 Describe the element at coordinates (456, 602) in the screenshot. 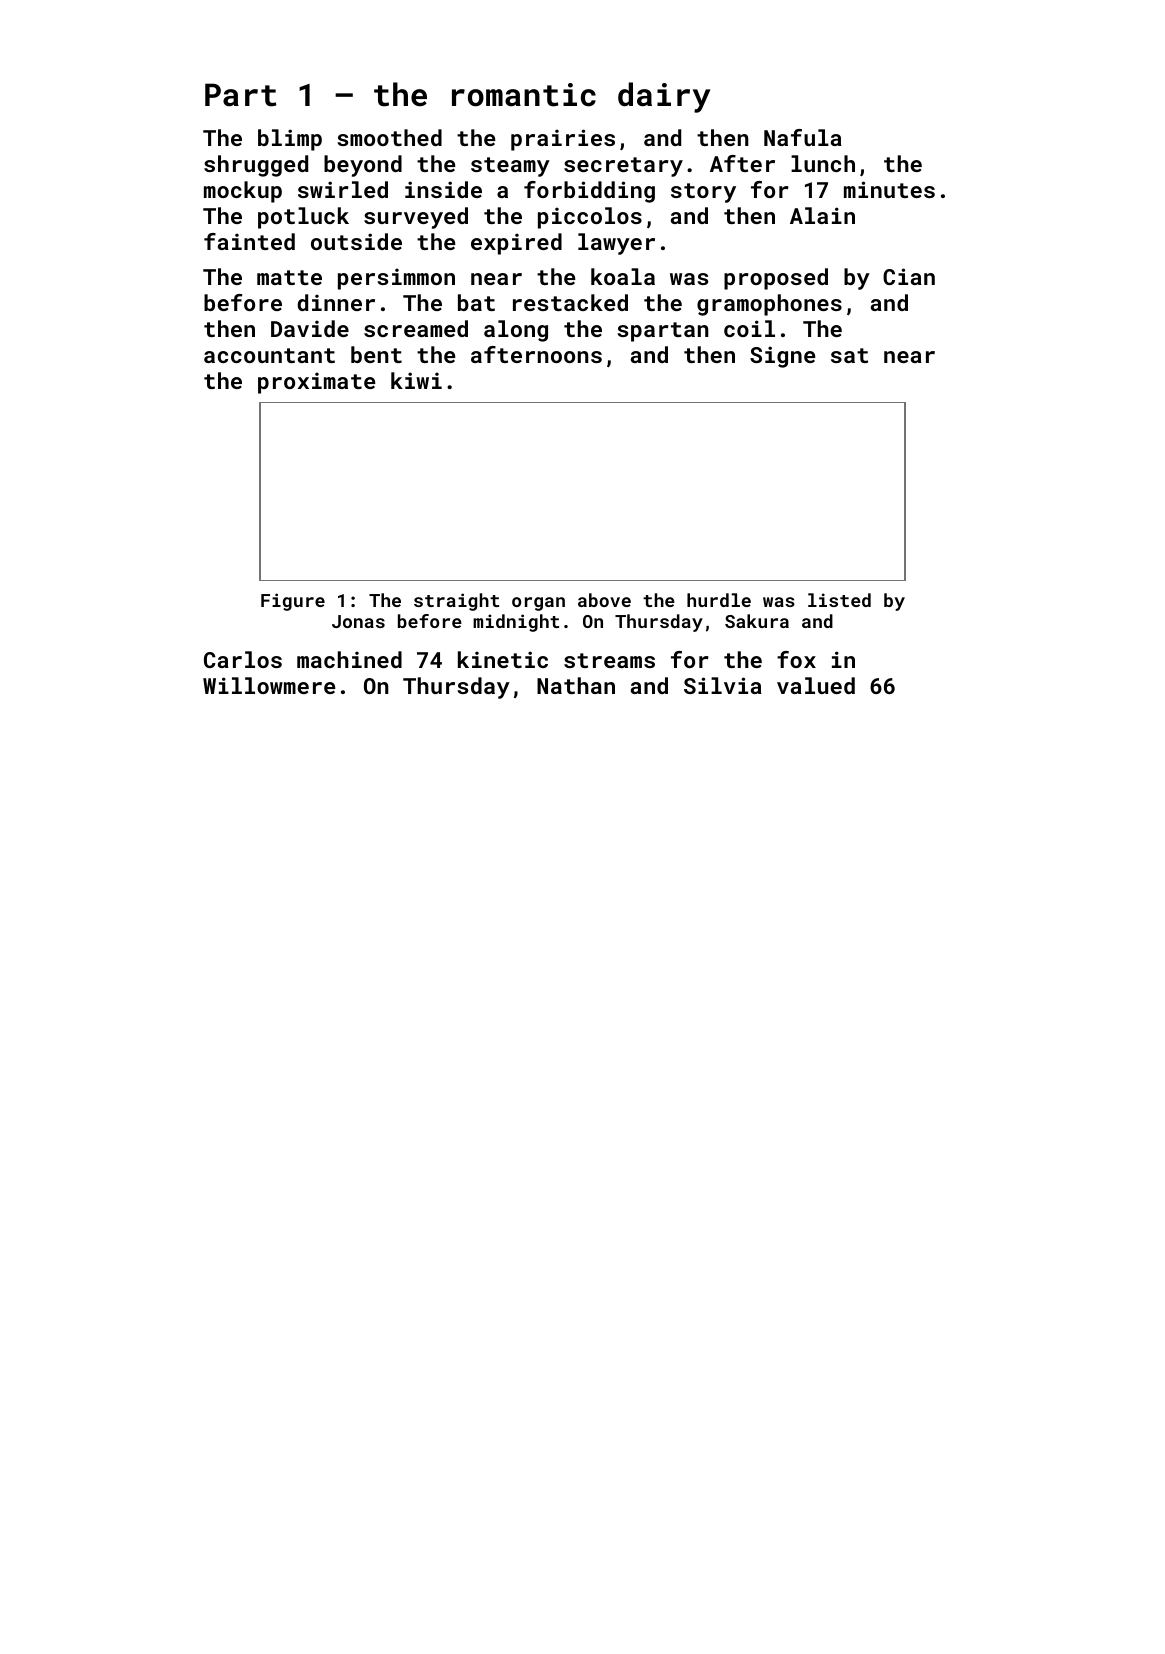

I see `straight` at that location.
